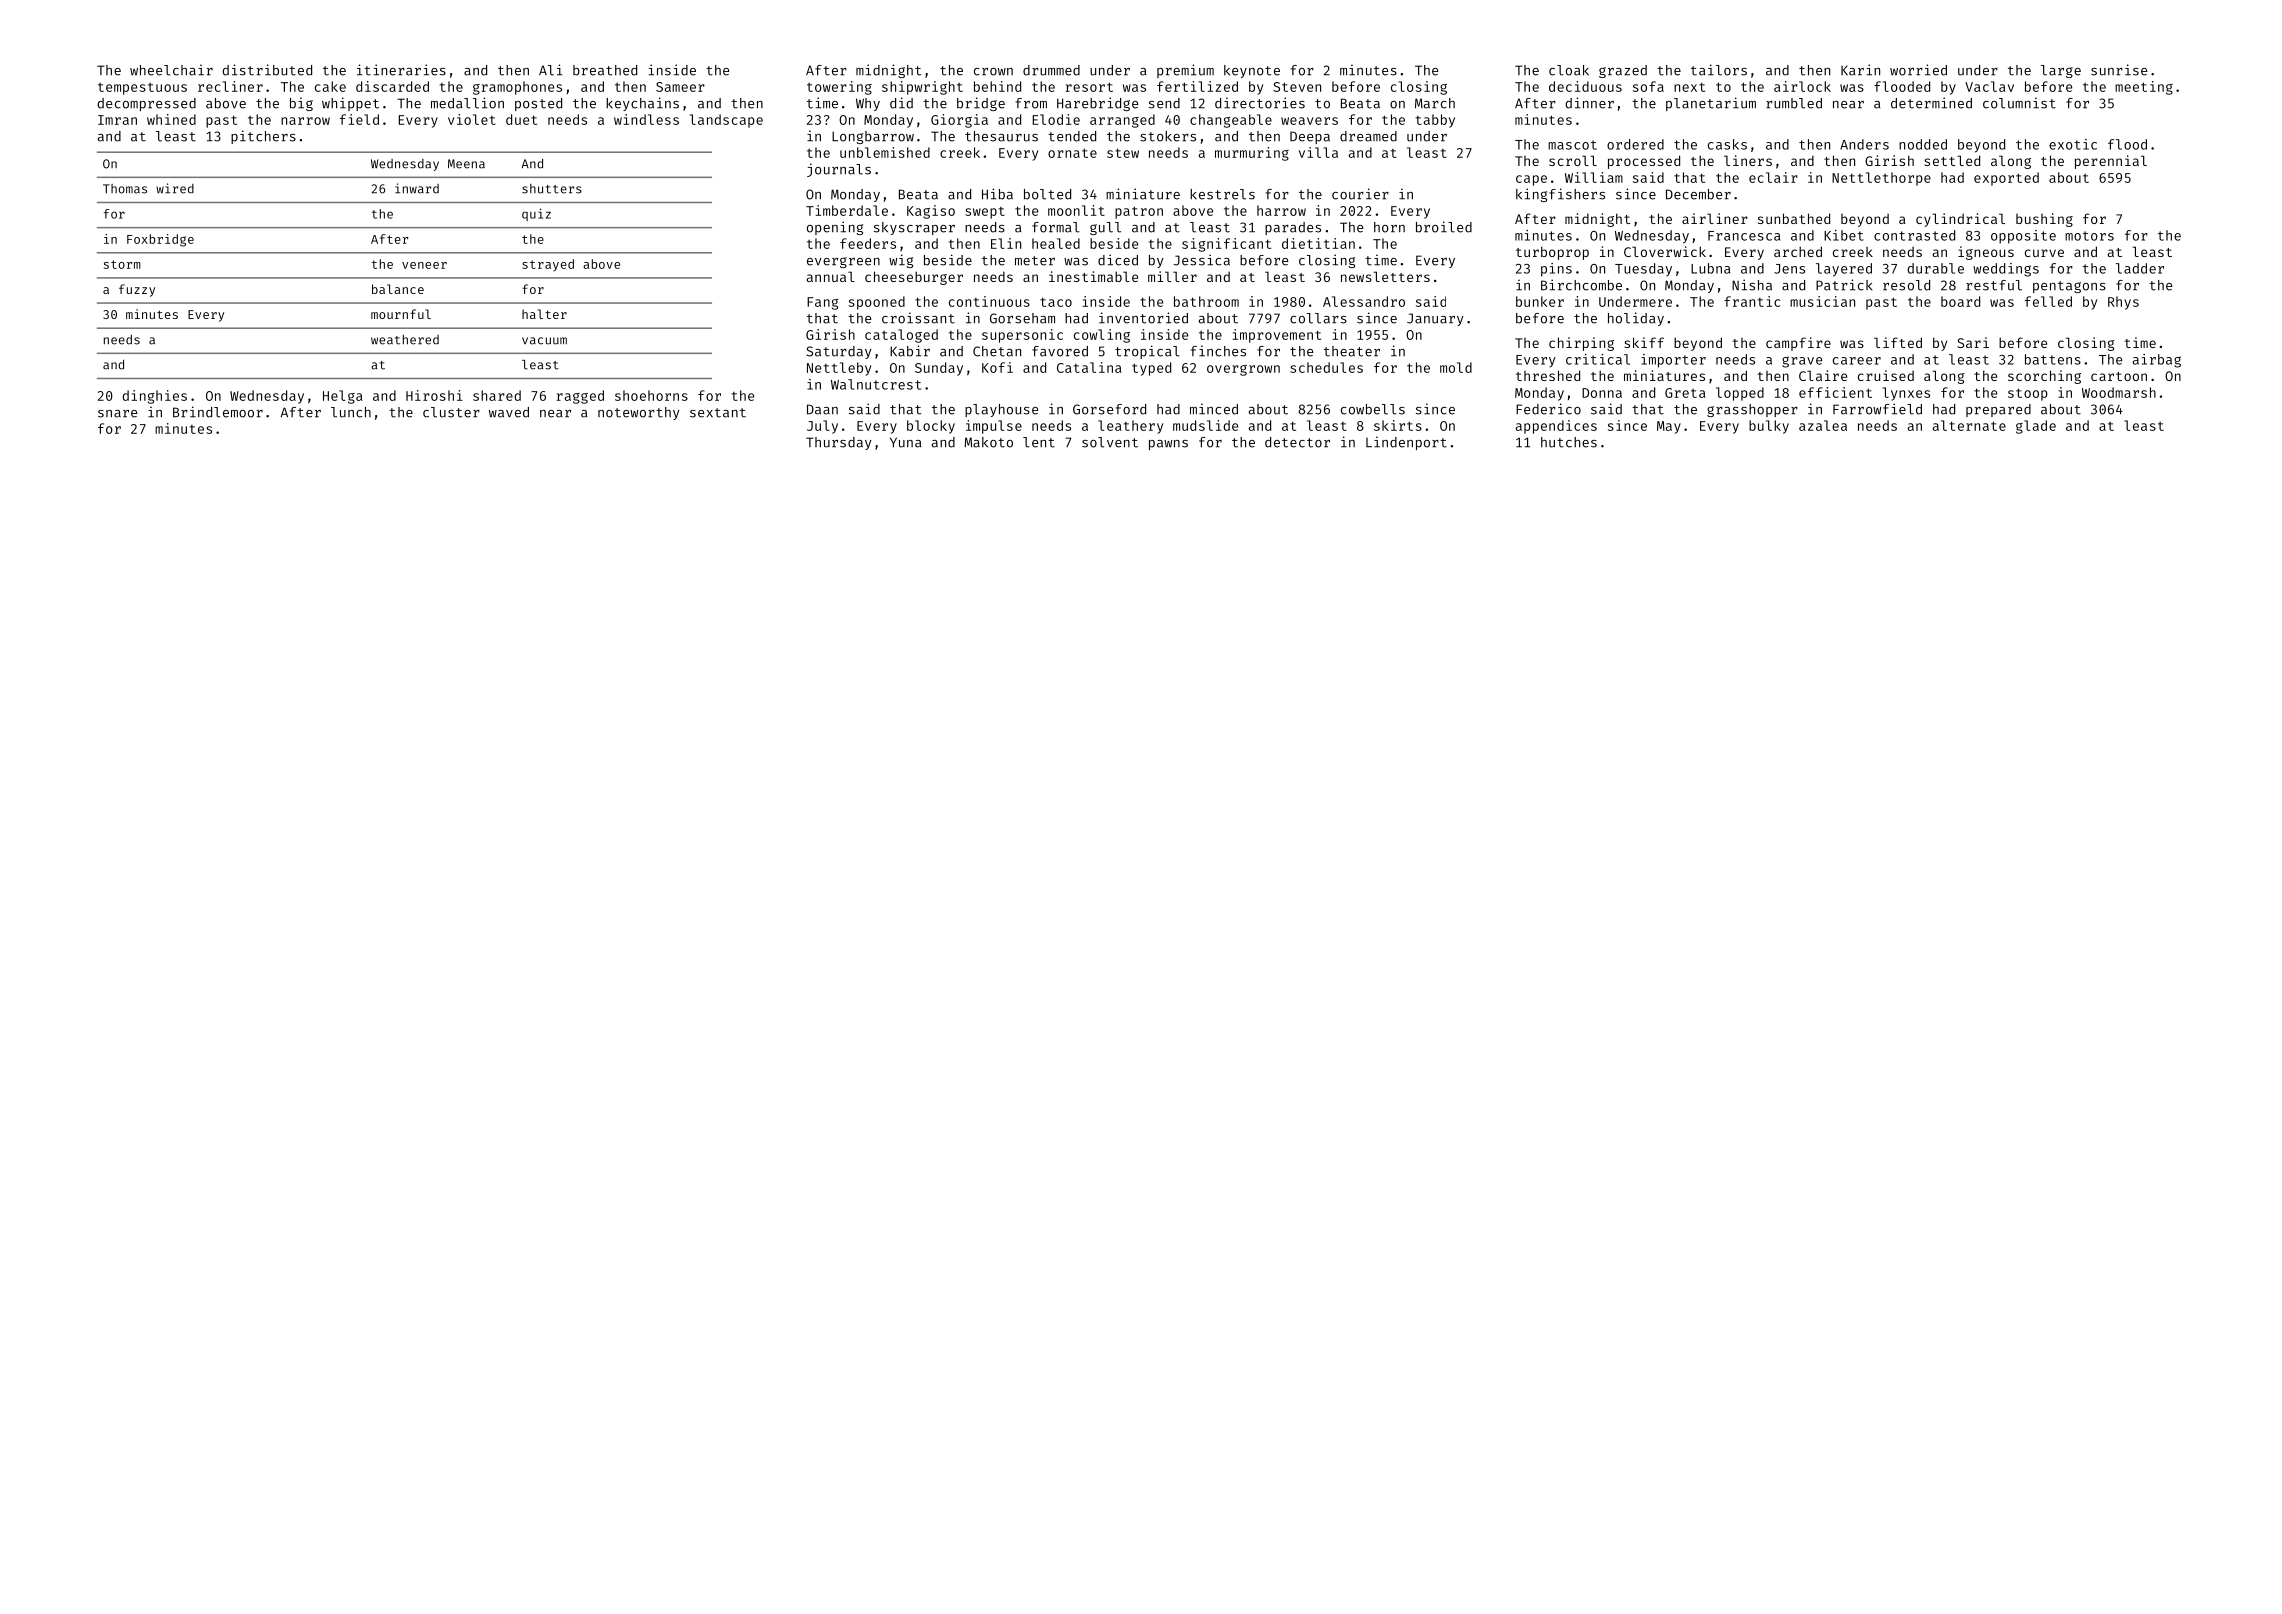 The width and height of the page is (2282, 1614). I want to click on overgrown, so click(1243, 370).
